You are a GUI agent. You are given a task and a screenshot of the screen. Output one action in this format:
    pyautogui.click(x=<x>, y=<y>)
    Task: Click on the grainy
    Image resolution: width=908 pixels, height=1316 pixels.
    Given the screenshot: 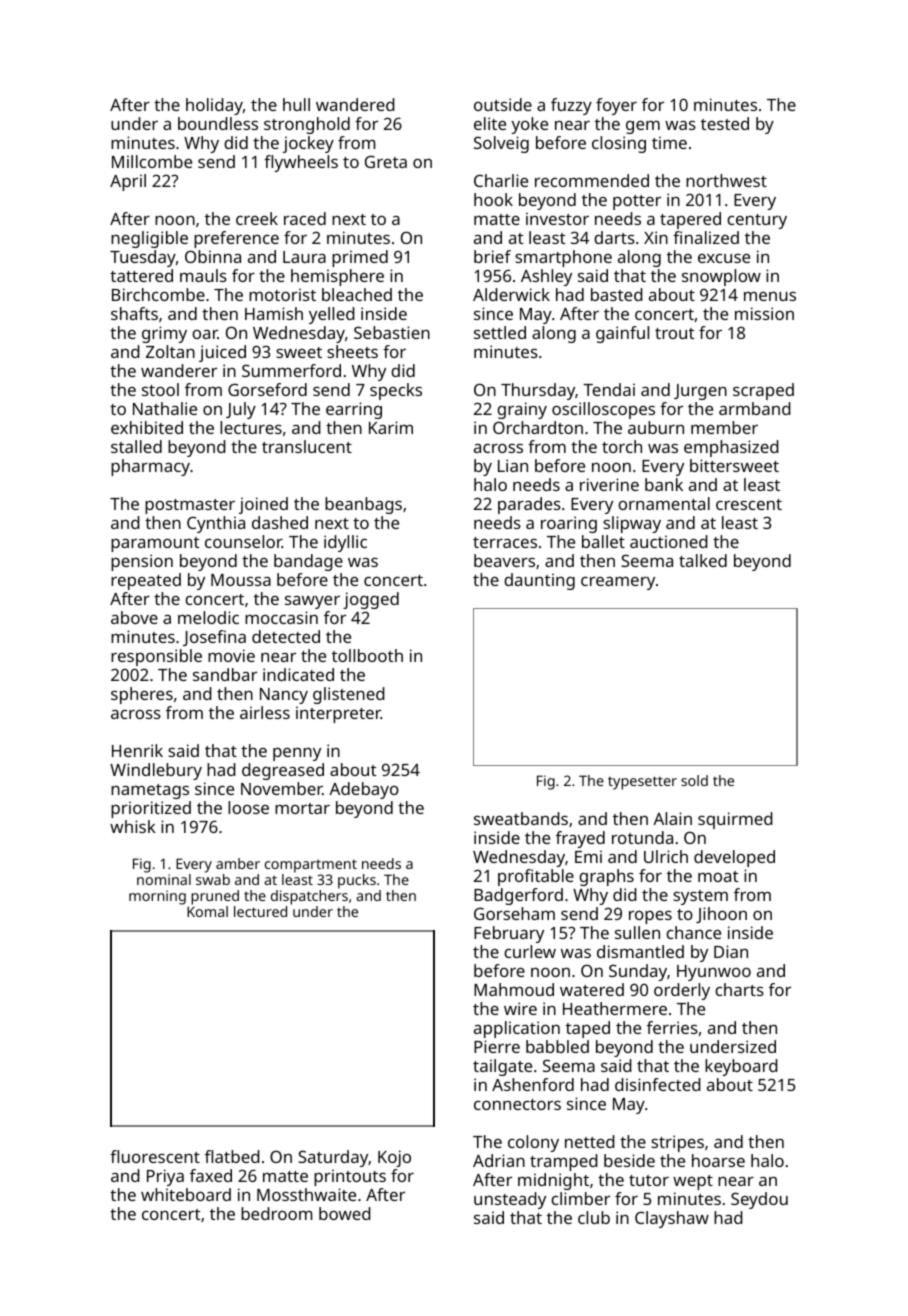 What is the action you would take?
    pyautogui.click(x=522, y=410)
